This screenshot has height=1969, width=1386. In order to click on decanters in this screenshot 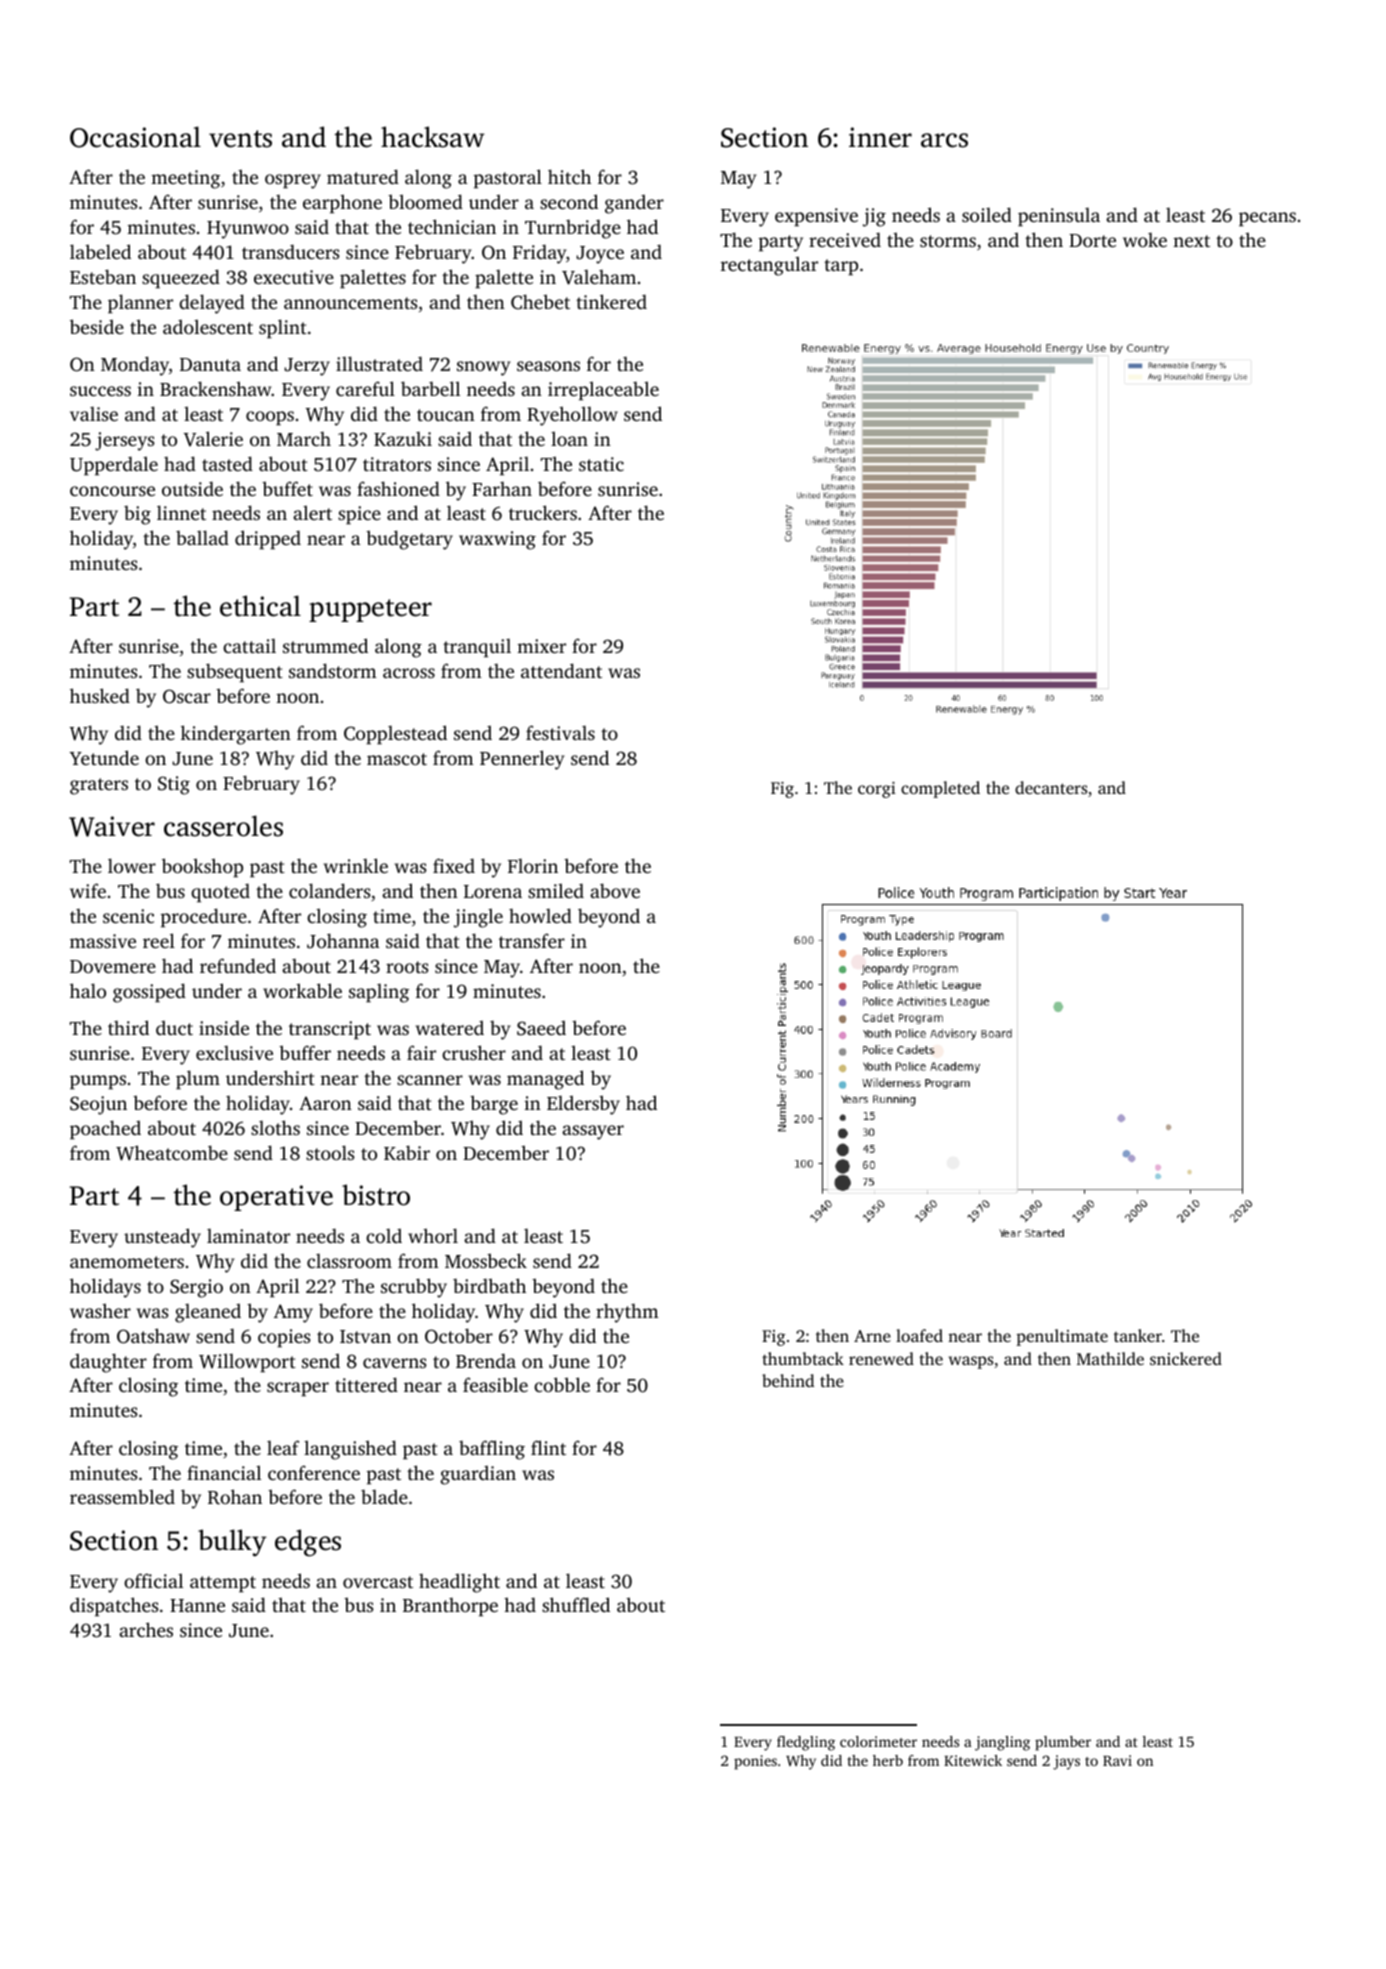, I will do `click(1051, 787)`.
